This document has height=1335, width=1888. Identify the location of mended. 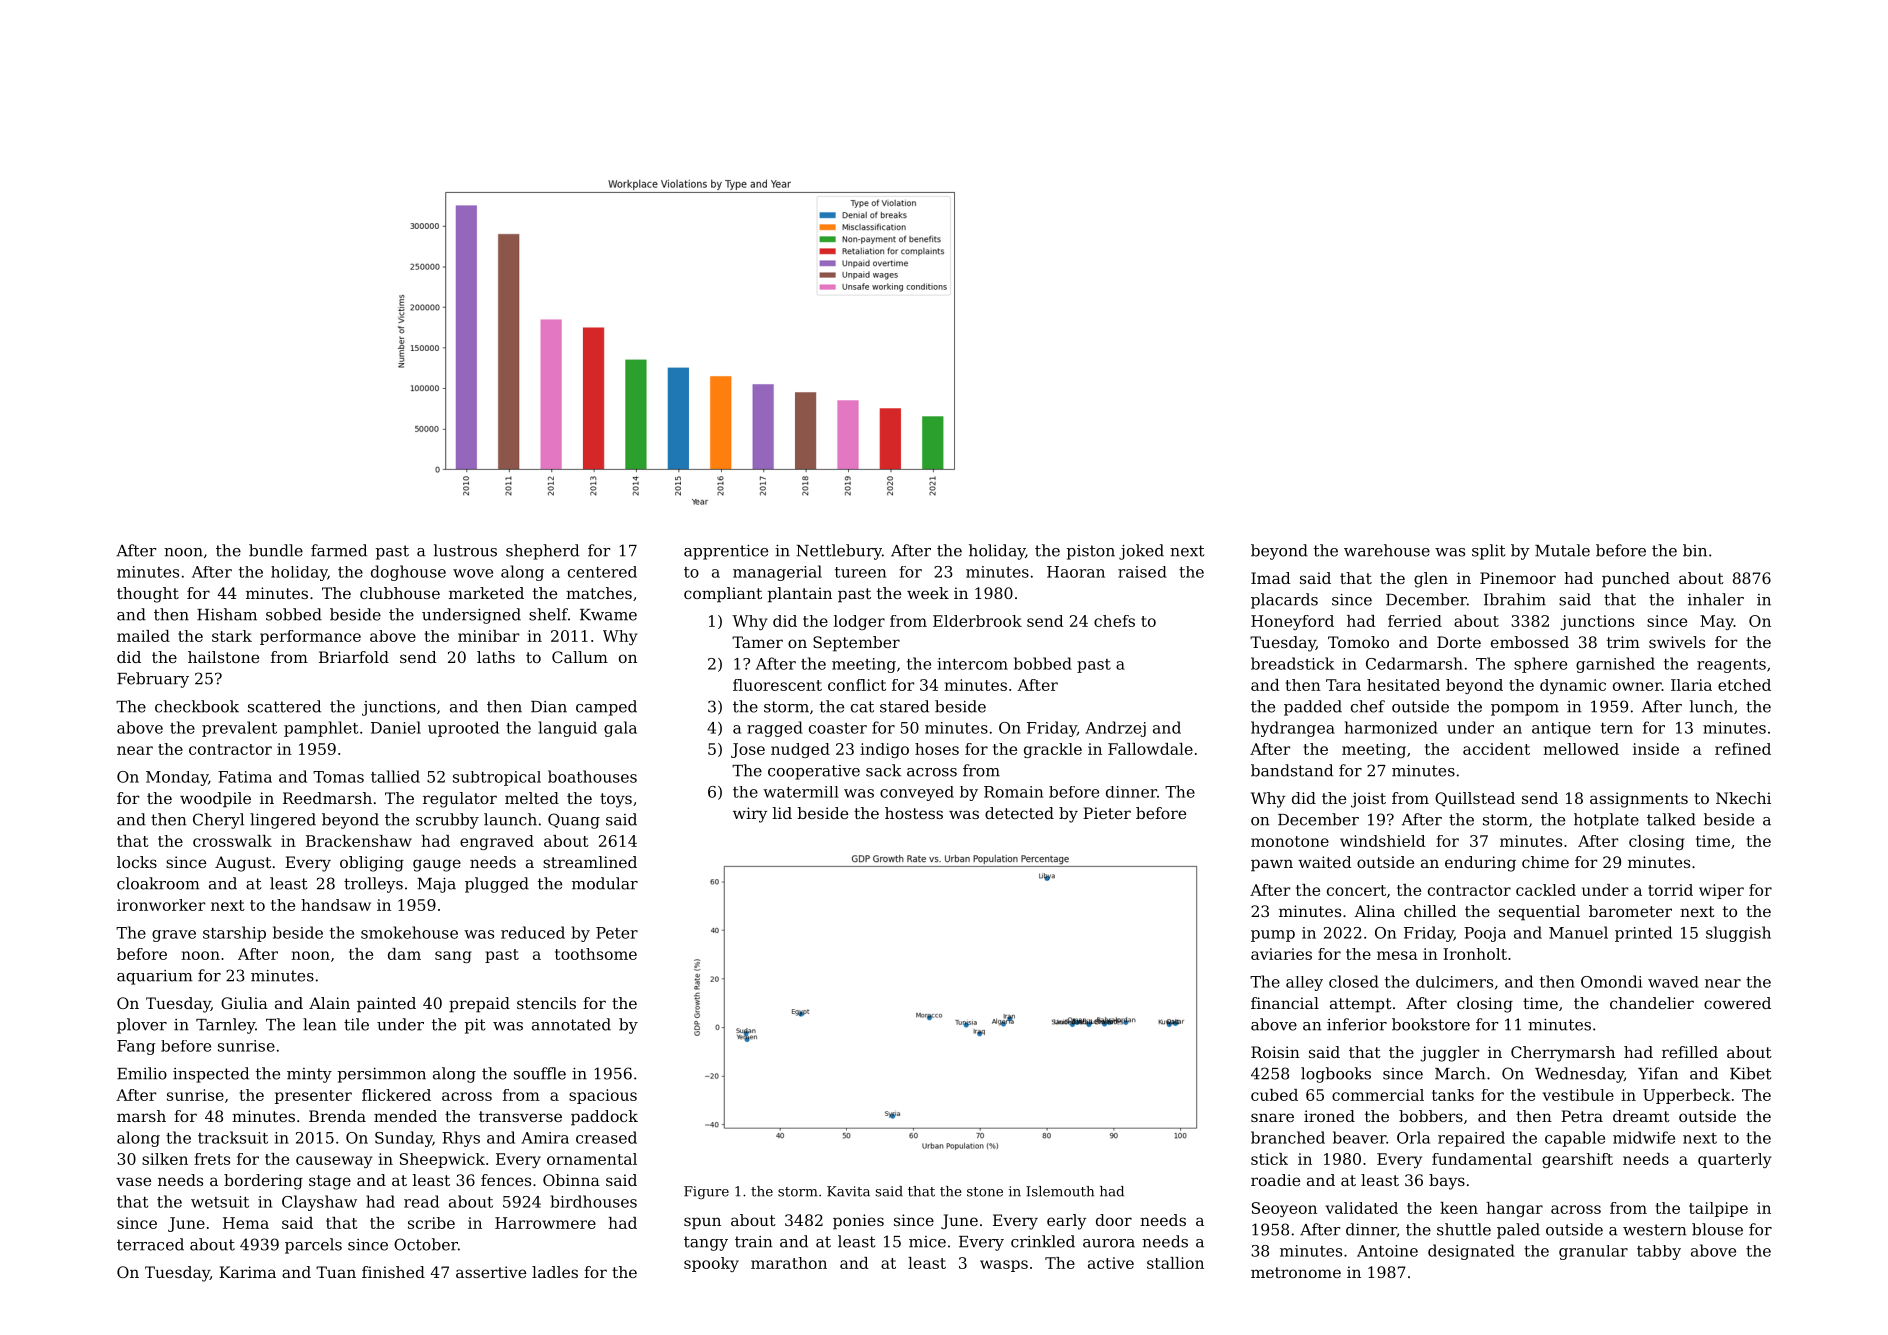
(405, 1116).
